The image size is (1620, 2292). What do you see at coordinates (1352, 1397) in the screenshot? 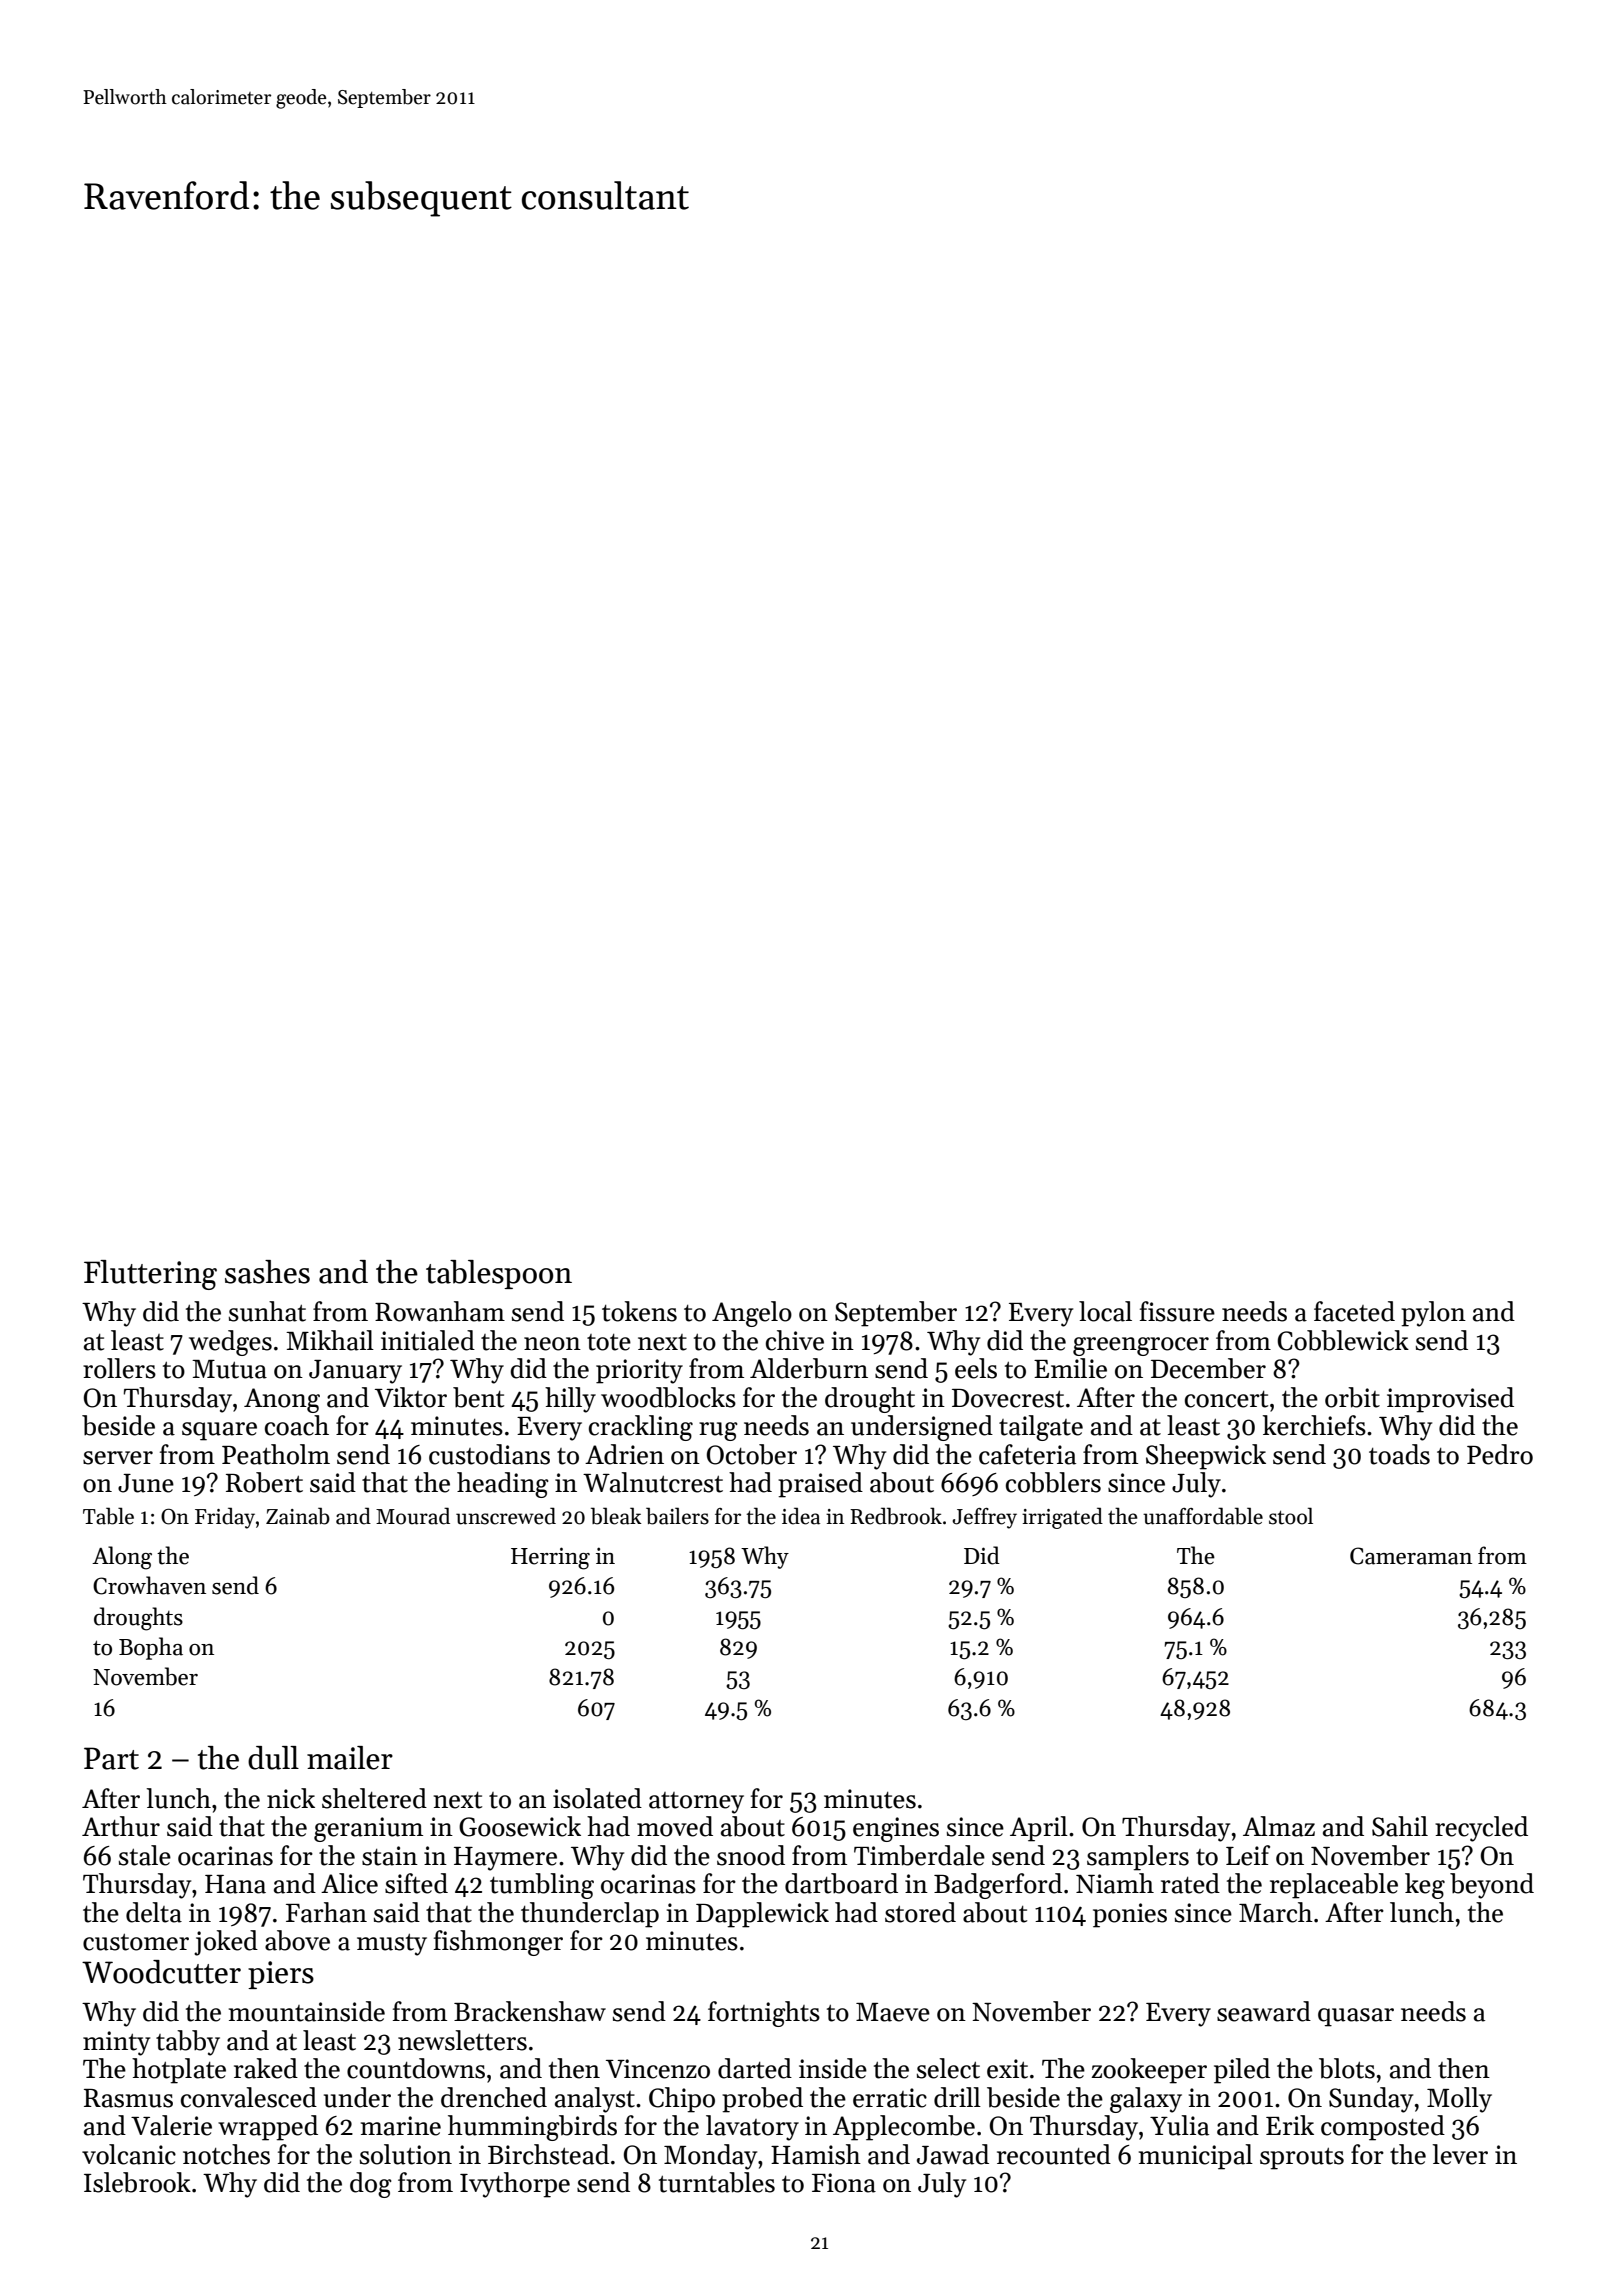
I see `orbit` at bounding box center [1352, 1397].
